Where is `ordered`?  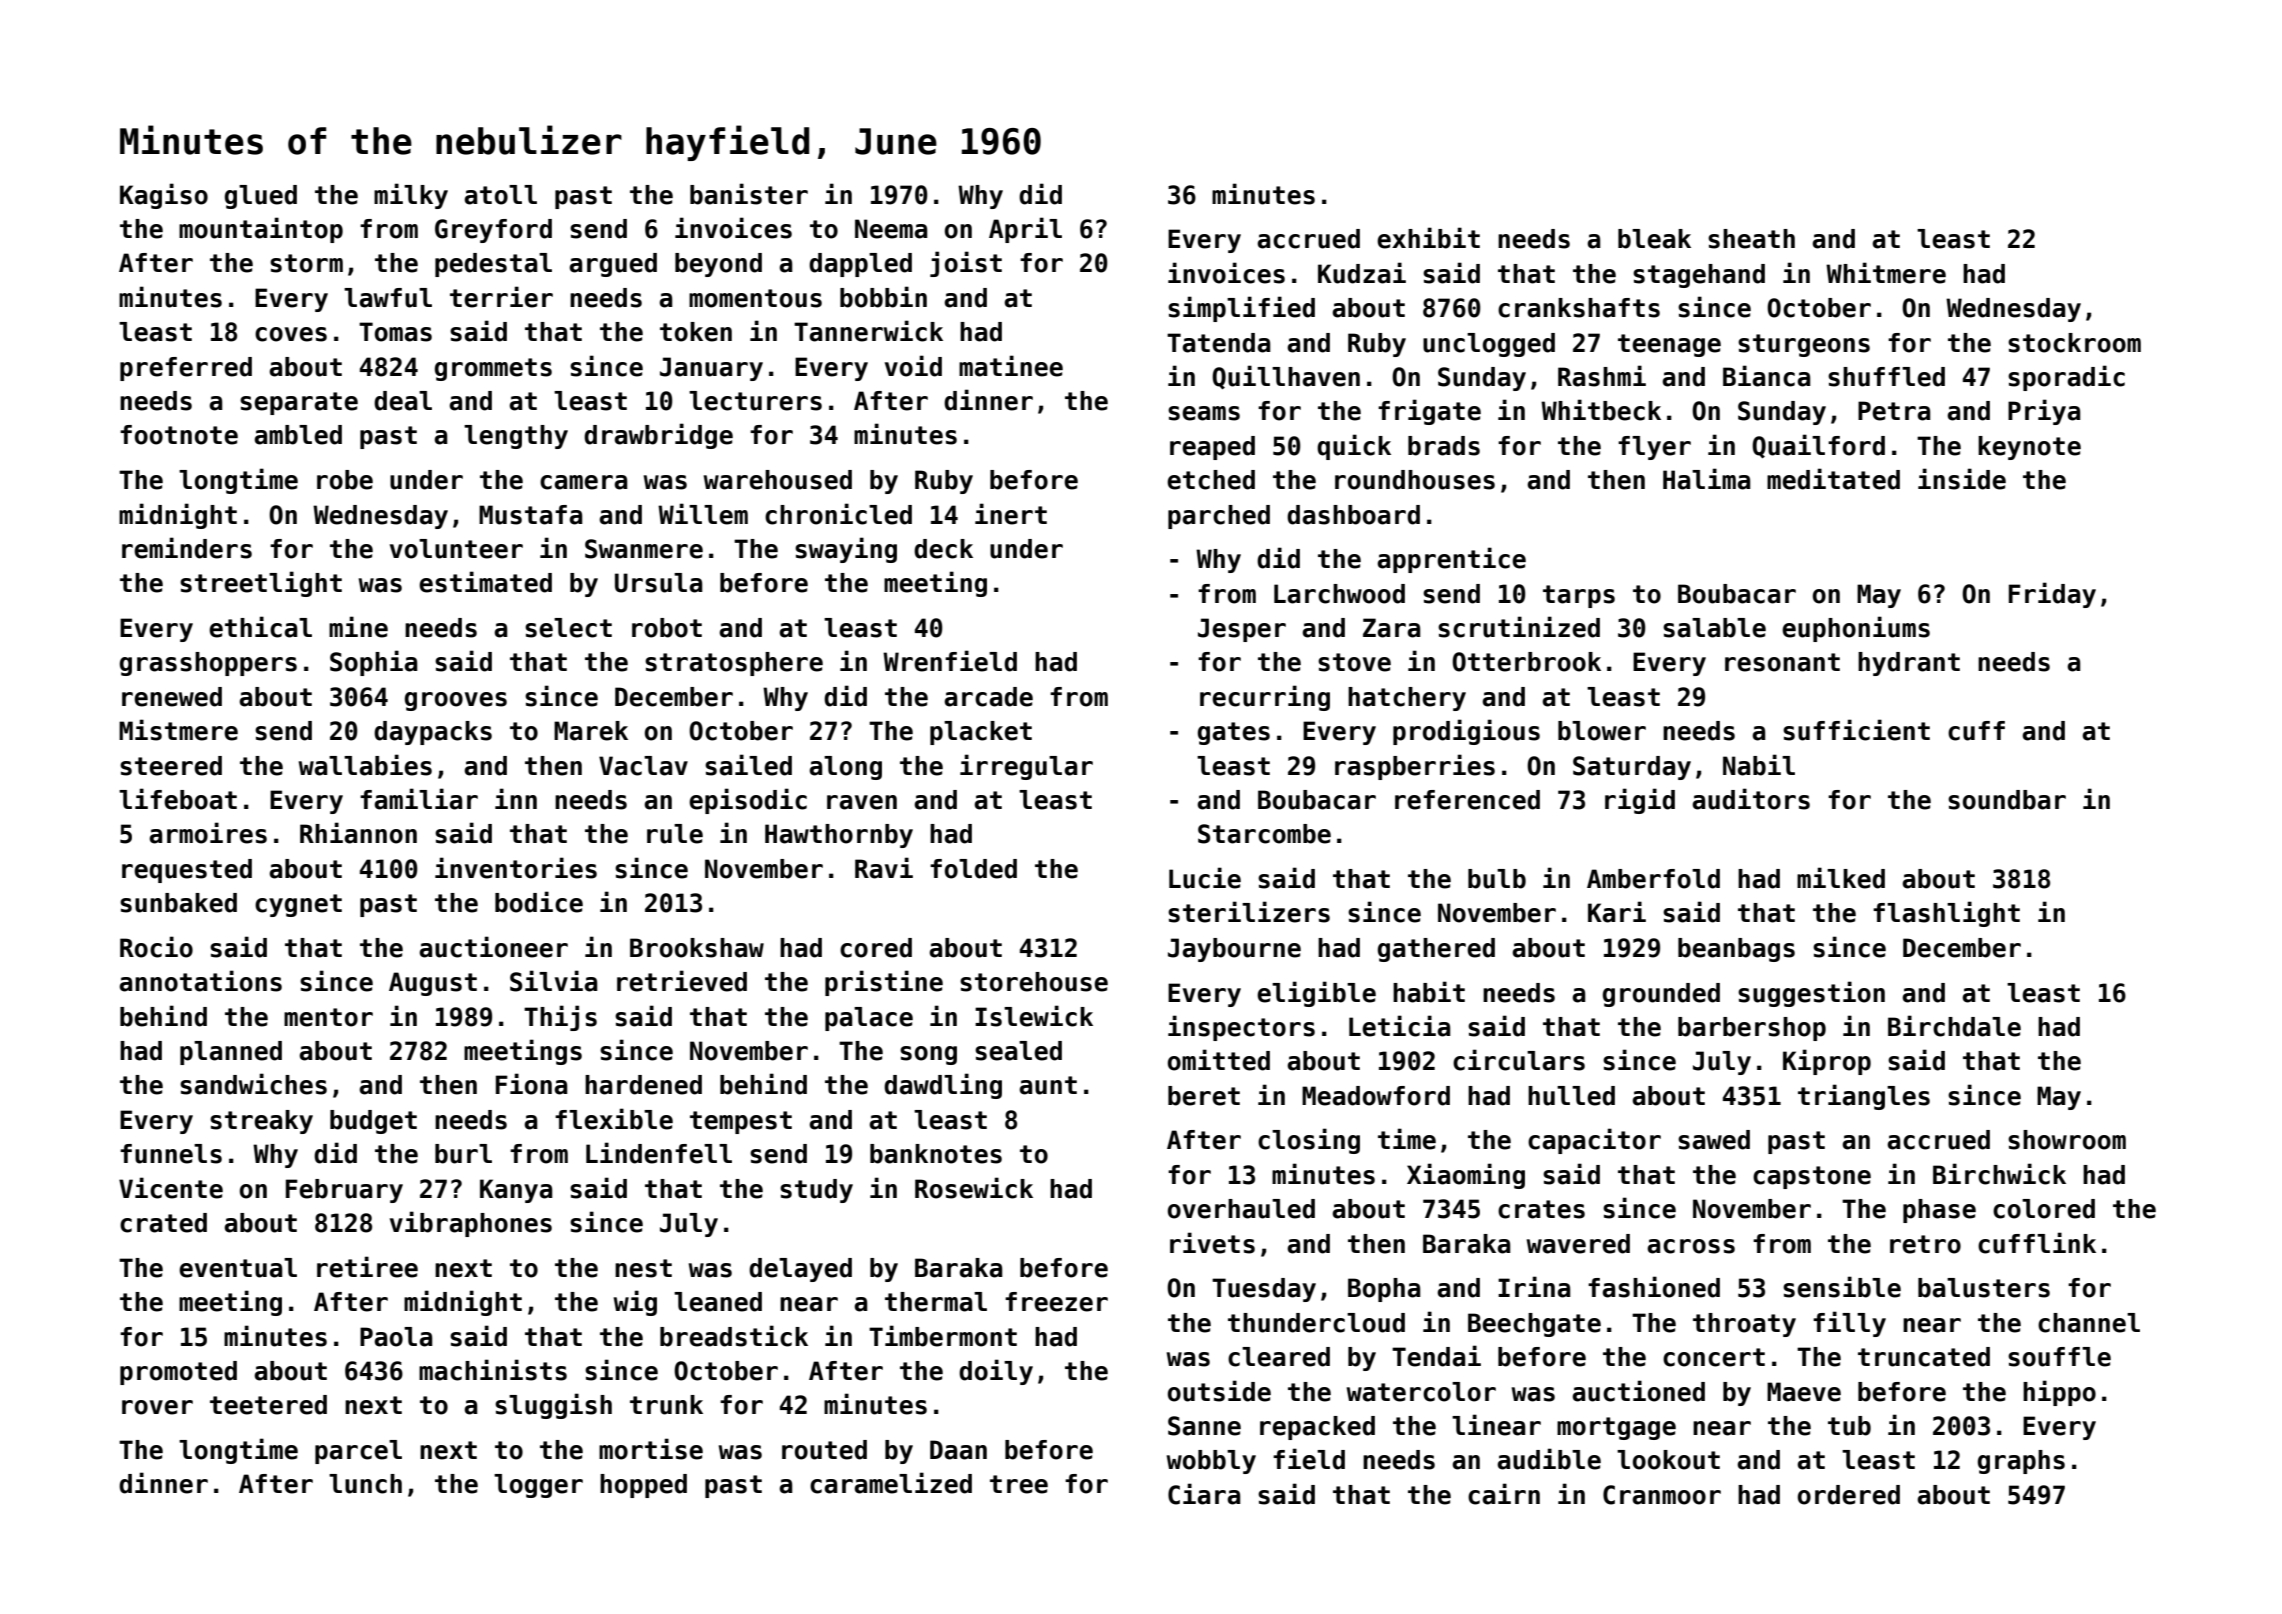 ordered is located at coordinates (1849, 1495).
